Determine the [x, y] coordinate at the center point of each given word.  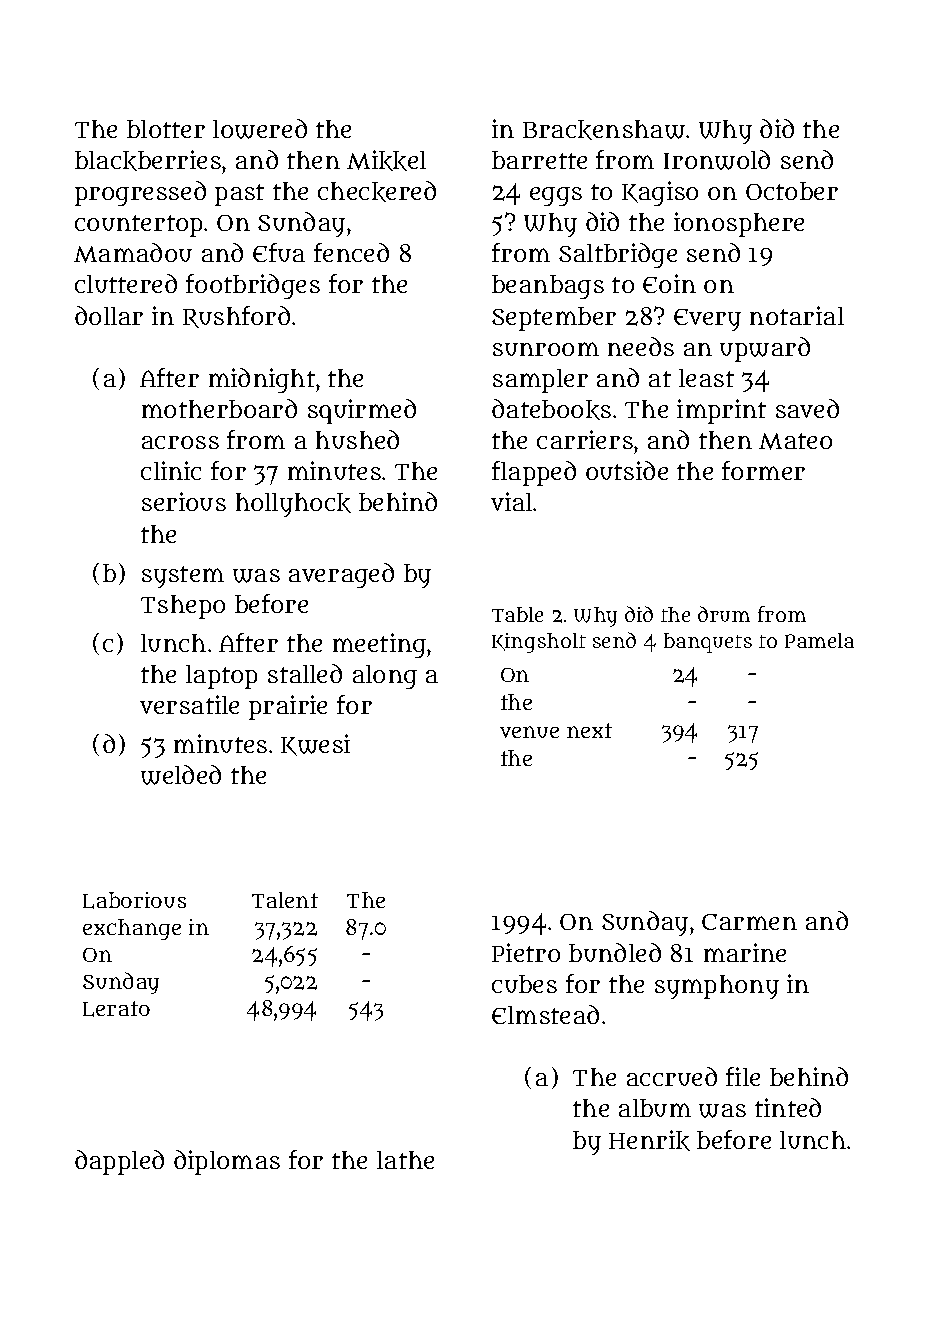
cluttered [126, 283]
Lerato [116, 1009]
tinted [788, 1107]
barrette [539, 160]
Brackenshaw [604, 130]
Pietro [526, 952]
